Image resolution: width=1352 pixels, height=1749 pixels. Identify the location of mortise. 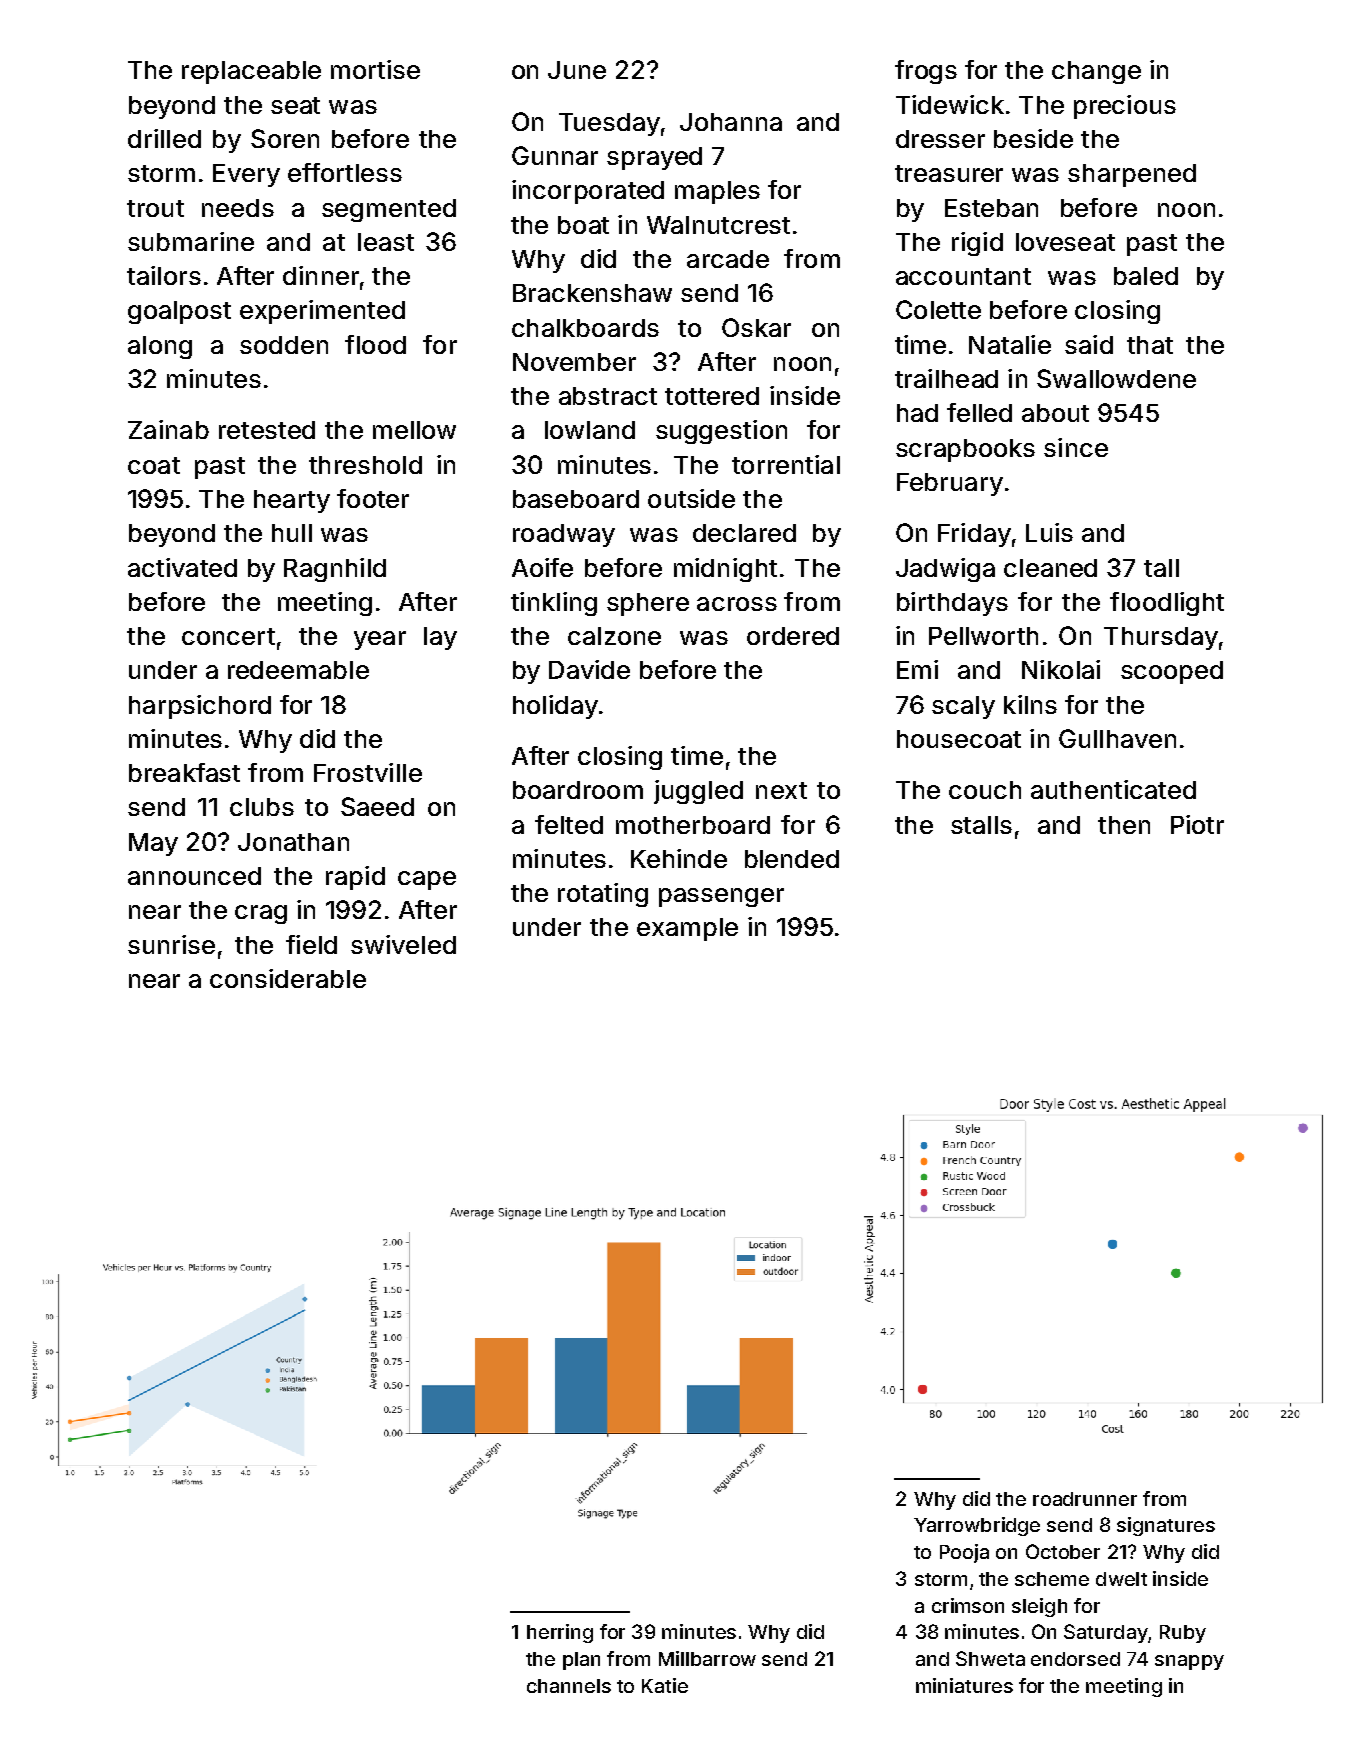
(375, 69).
